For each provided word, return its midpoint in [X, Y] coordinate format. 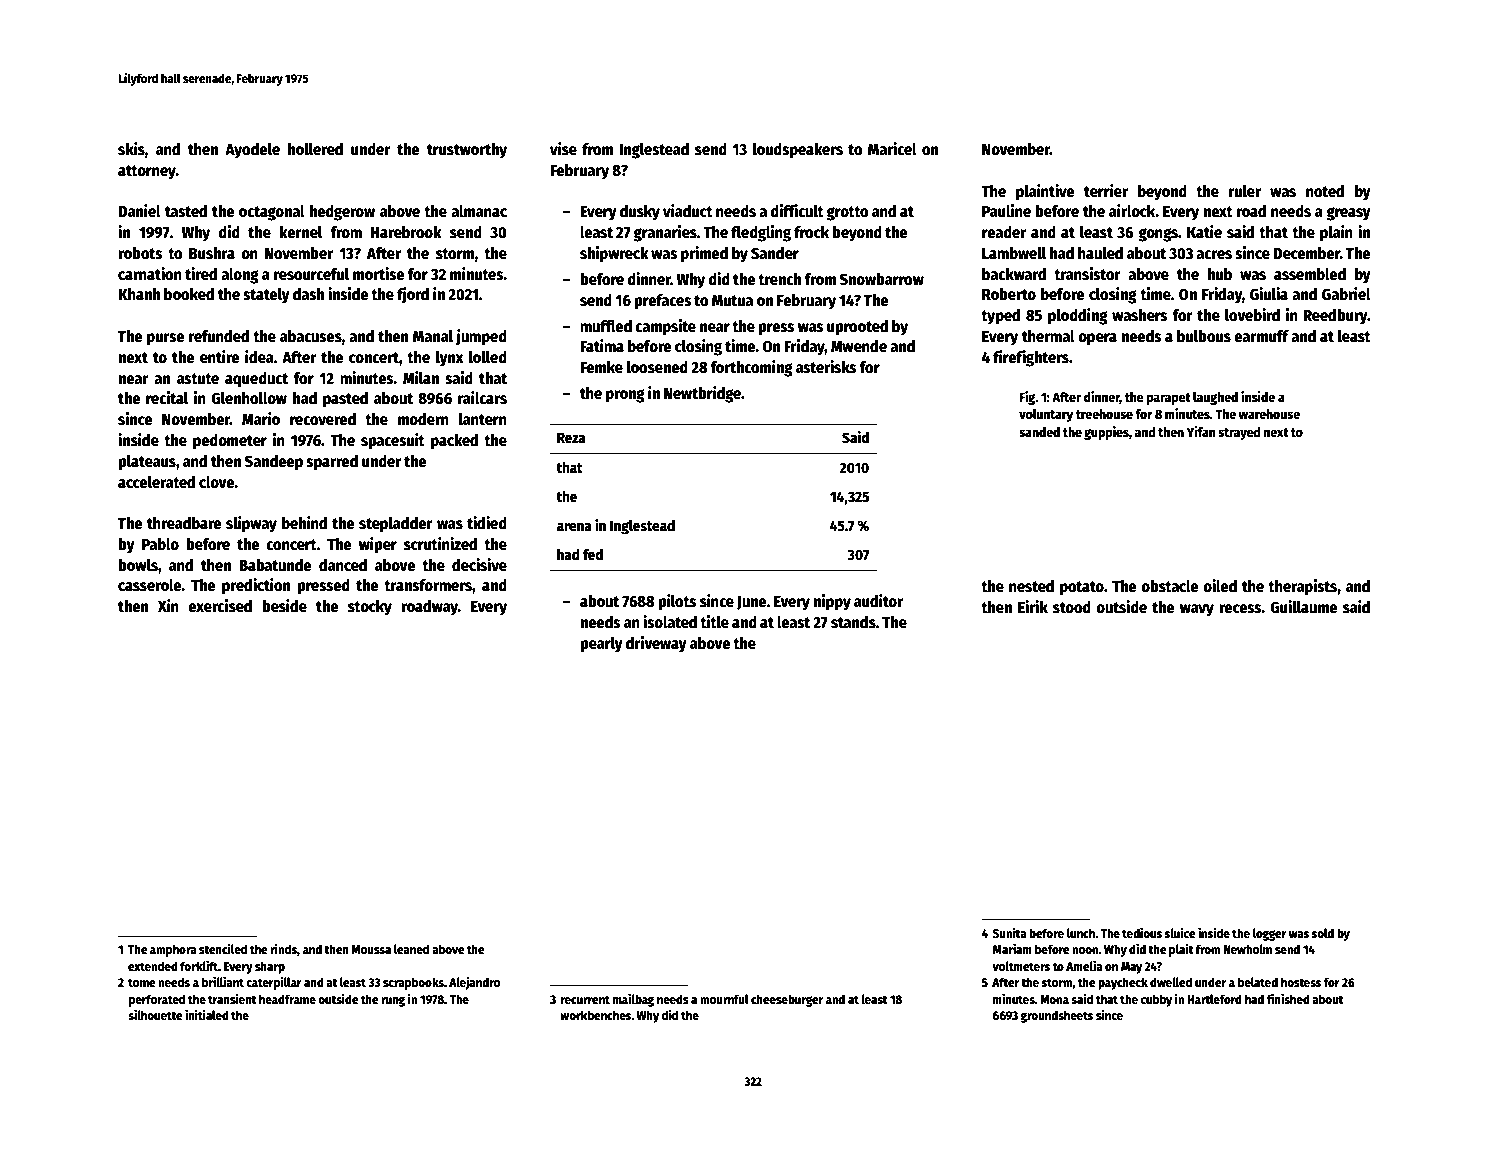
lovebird [1252, 315]
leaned [411, 949]
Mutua [732, 300]
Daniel [139, 211]
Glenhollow [249, 398]
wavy [1197, 610]
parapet [1169, 399]
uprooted [857, 328]
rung [393, 1001]
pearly [601, 645]
